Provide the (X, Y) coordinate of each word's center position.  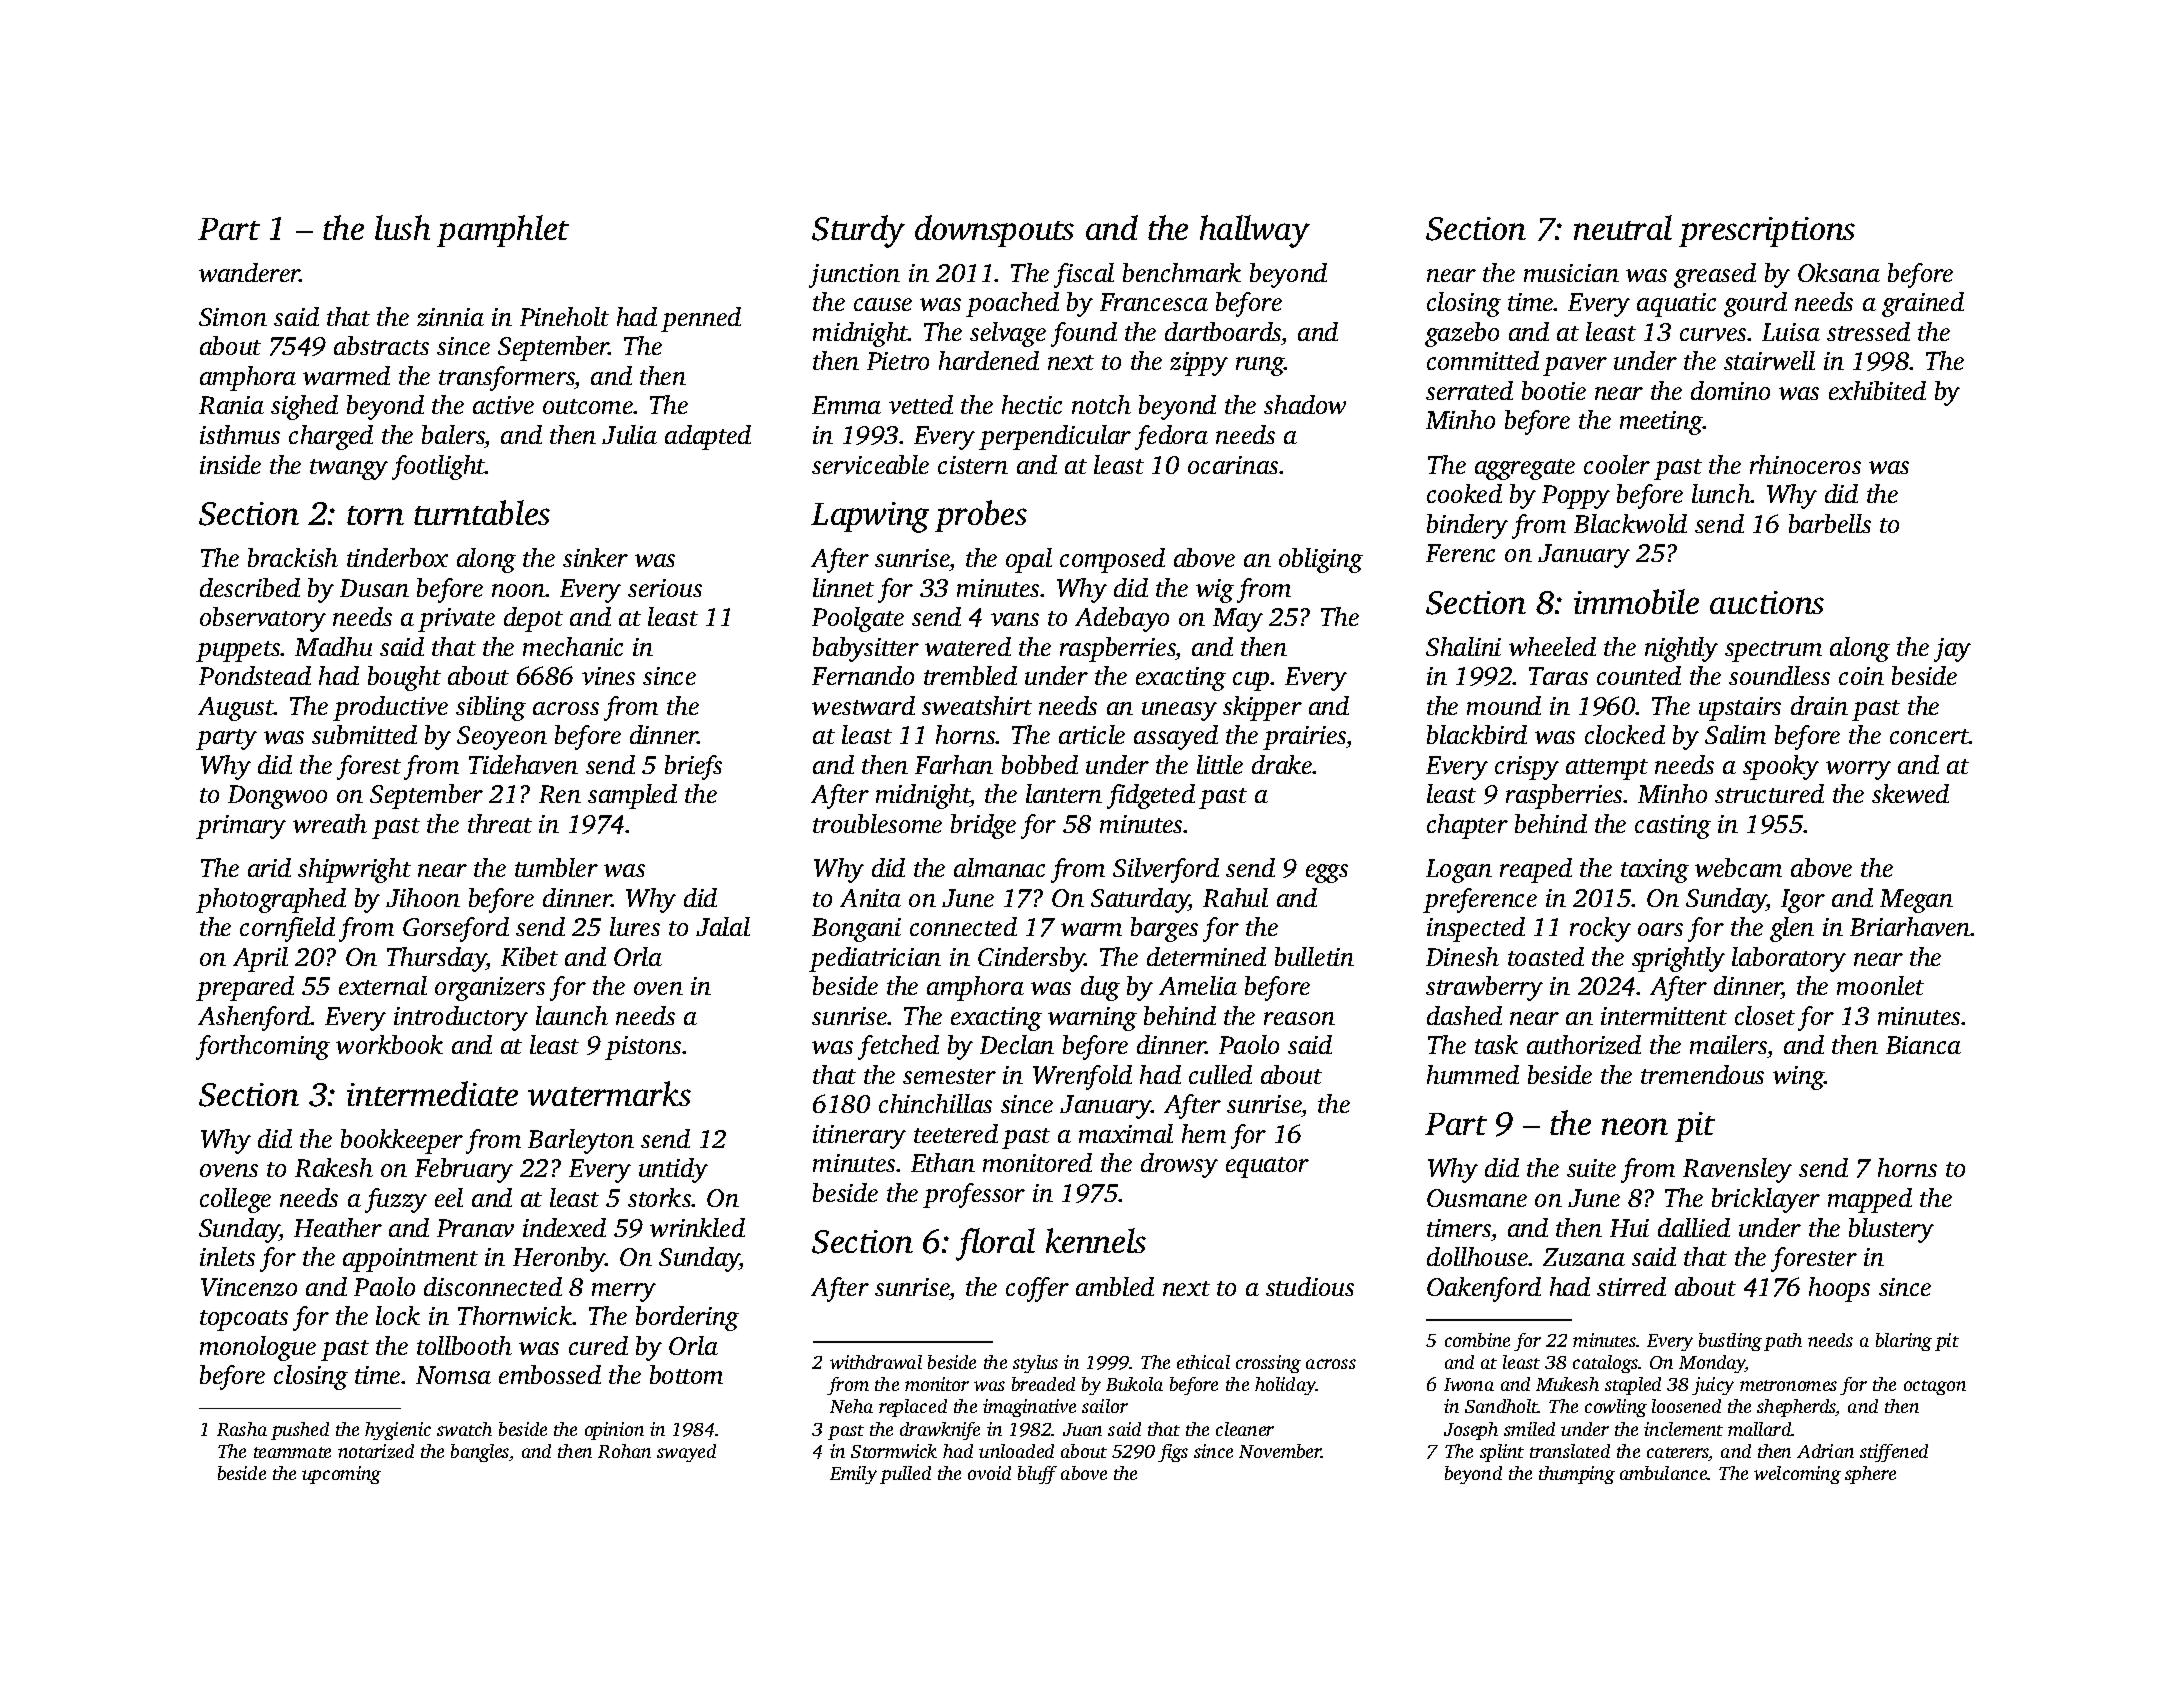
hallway (1255, 231)
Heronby (559, 1259)
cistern (973, 465)
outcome (588, 406)
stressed (1868, 331)
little (1220, 764)
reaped (1536, 870)
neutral (1623, 227)
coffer (1037, 1289)
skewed (1910, 793)
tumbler (556, 867)
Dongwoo (277, 797)
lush (402, 227)
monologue (258, 1348)
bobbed (1040, 764)
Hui (1629, 1228)
